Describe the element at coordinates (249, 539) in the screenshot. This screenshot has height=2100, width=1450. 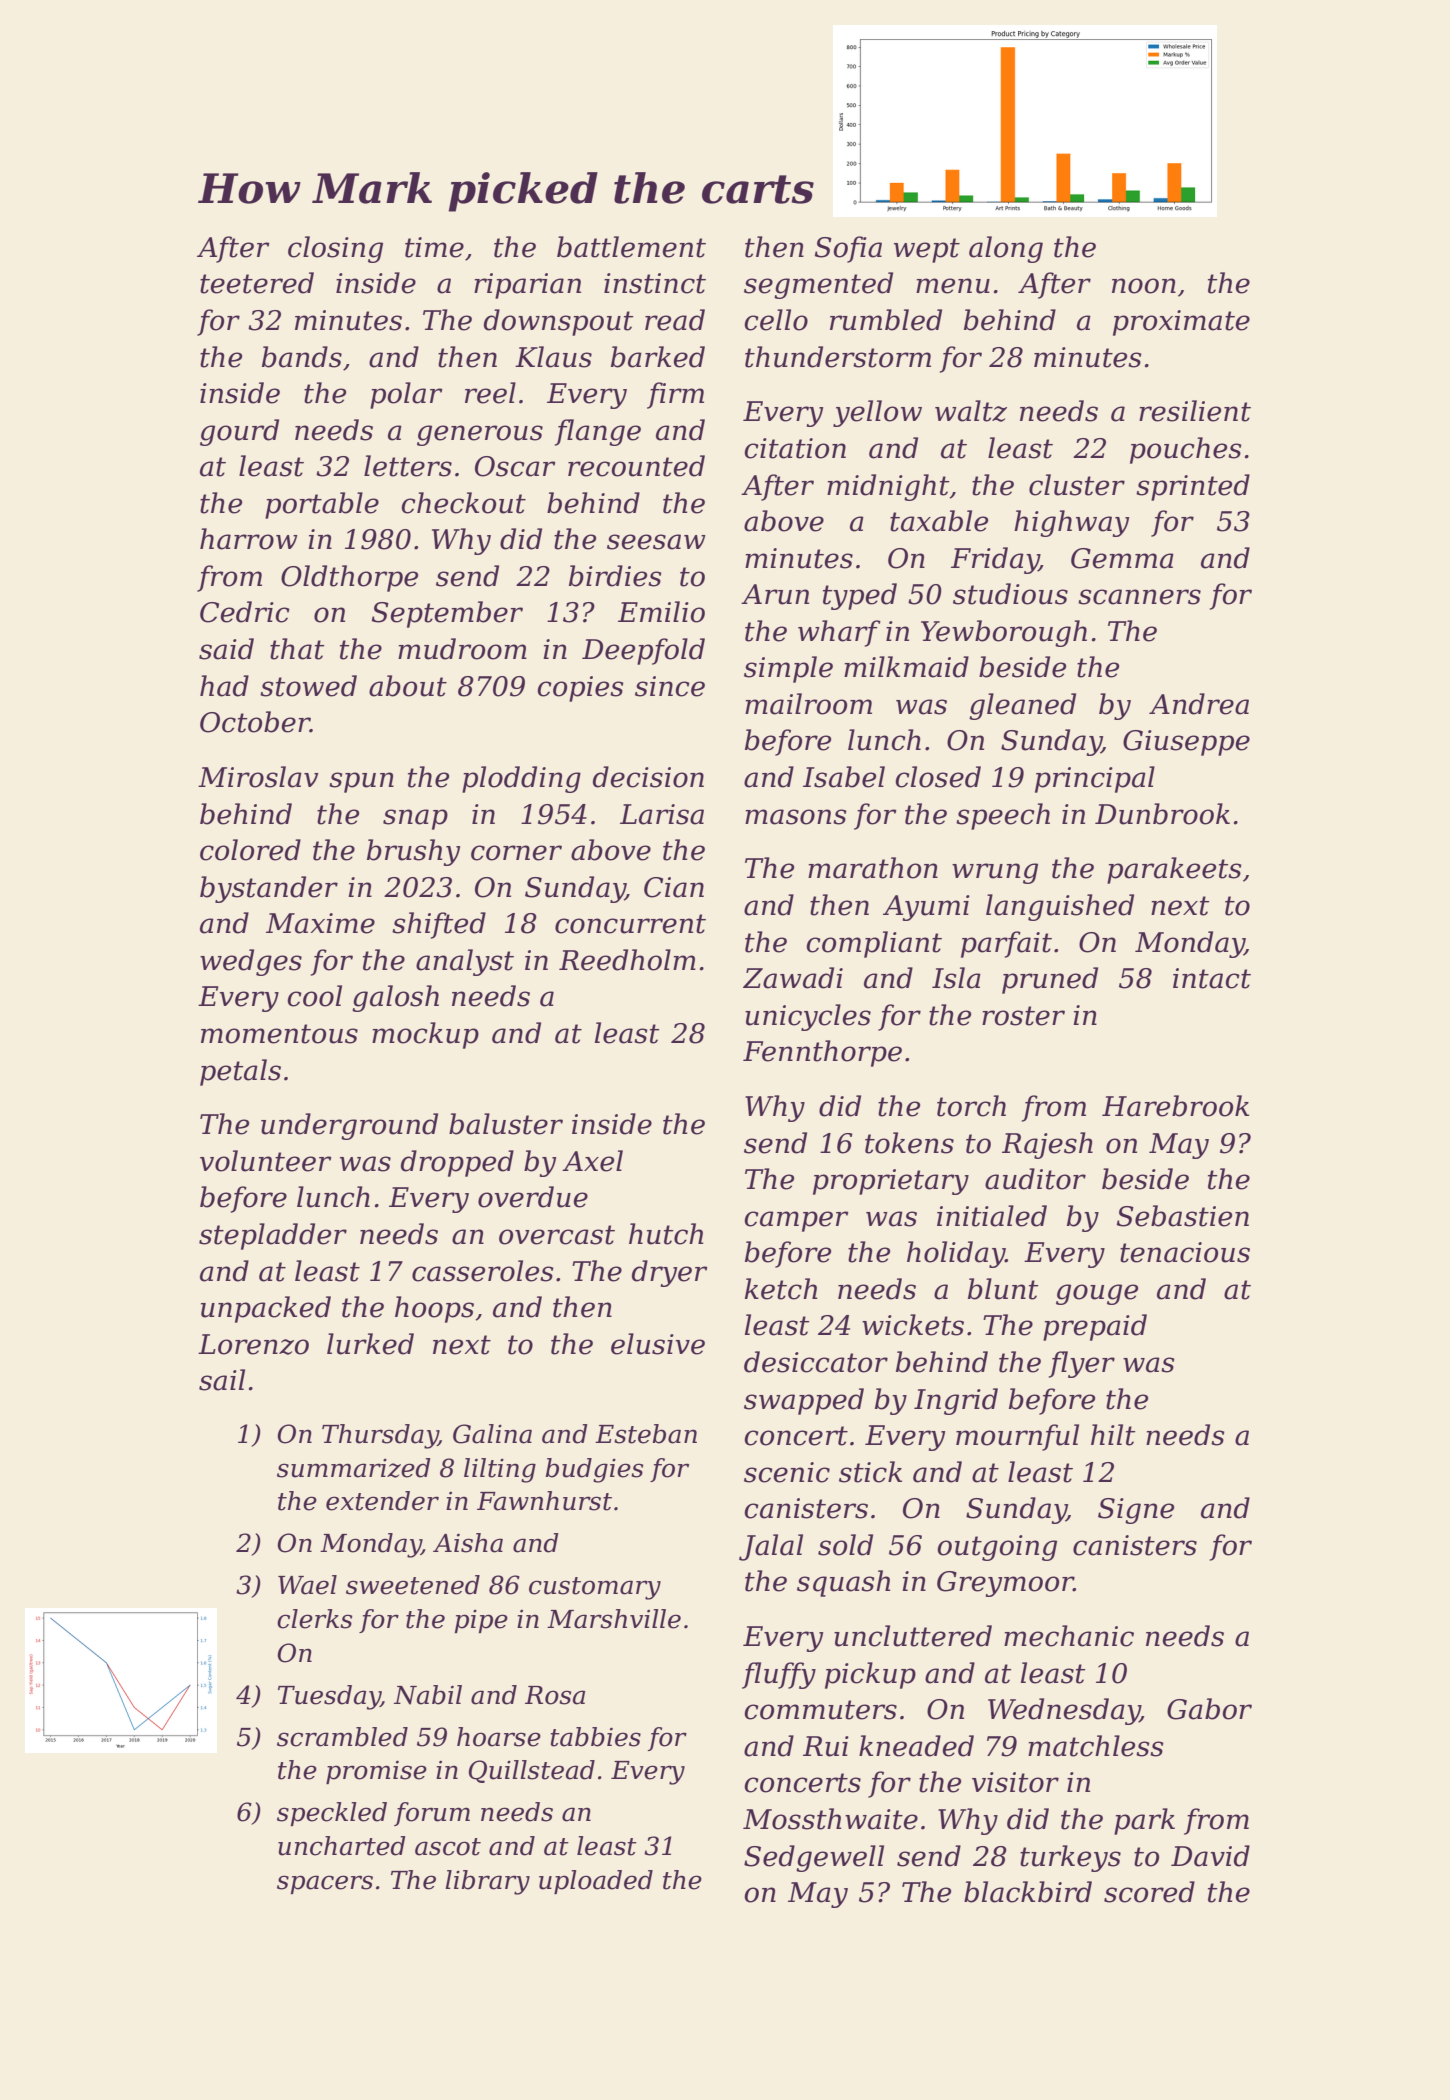
I see `harrow` at that location.
